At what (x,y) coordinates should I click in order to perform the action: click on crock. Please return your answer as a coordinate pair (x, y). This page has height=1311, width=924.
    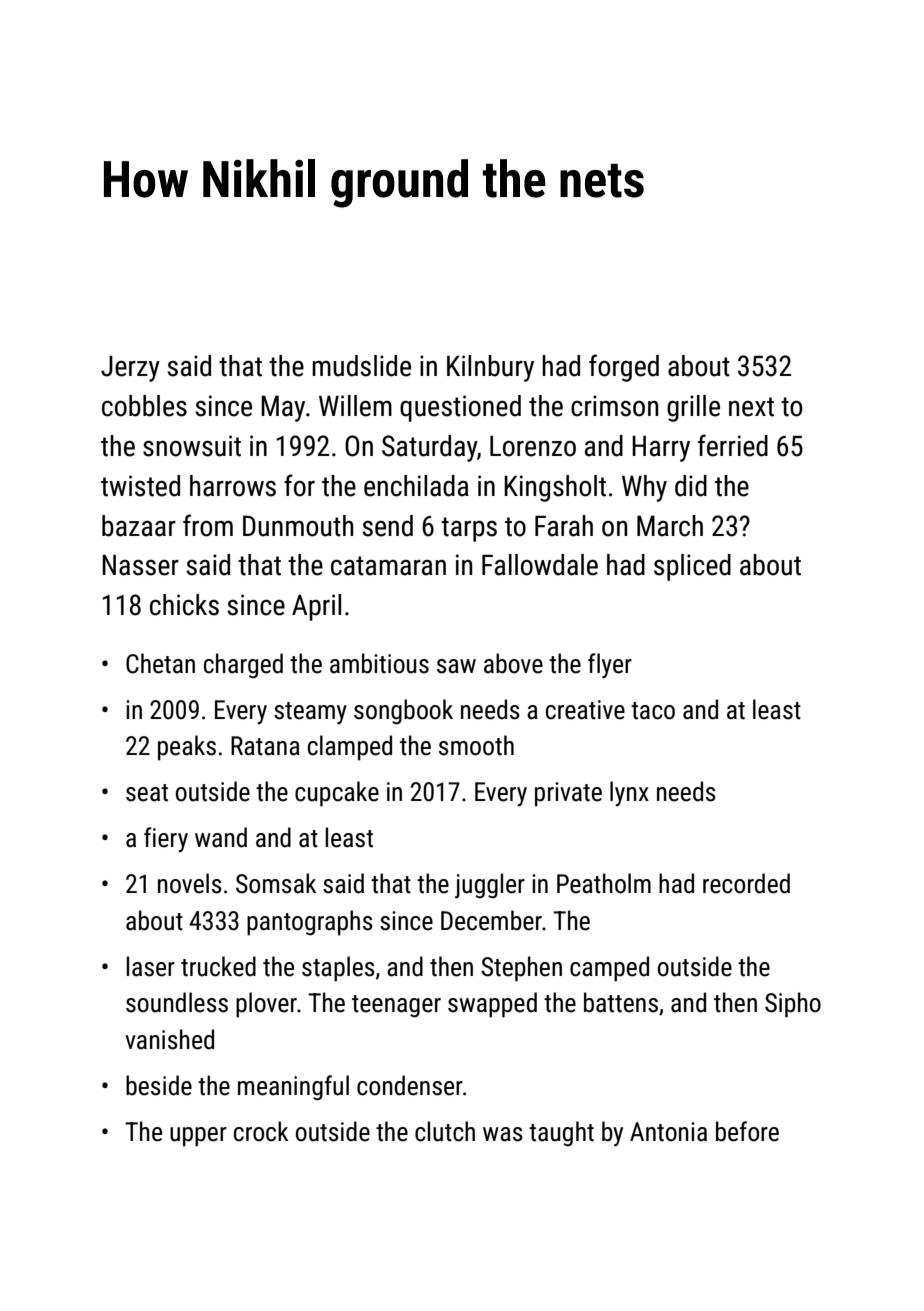
    Looking at the image, I should click on (261, 1131).
